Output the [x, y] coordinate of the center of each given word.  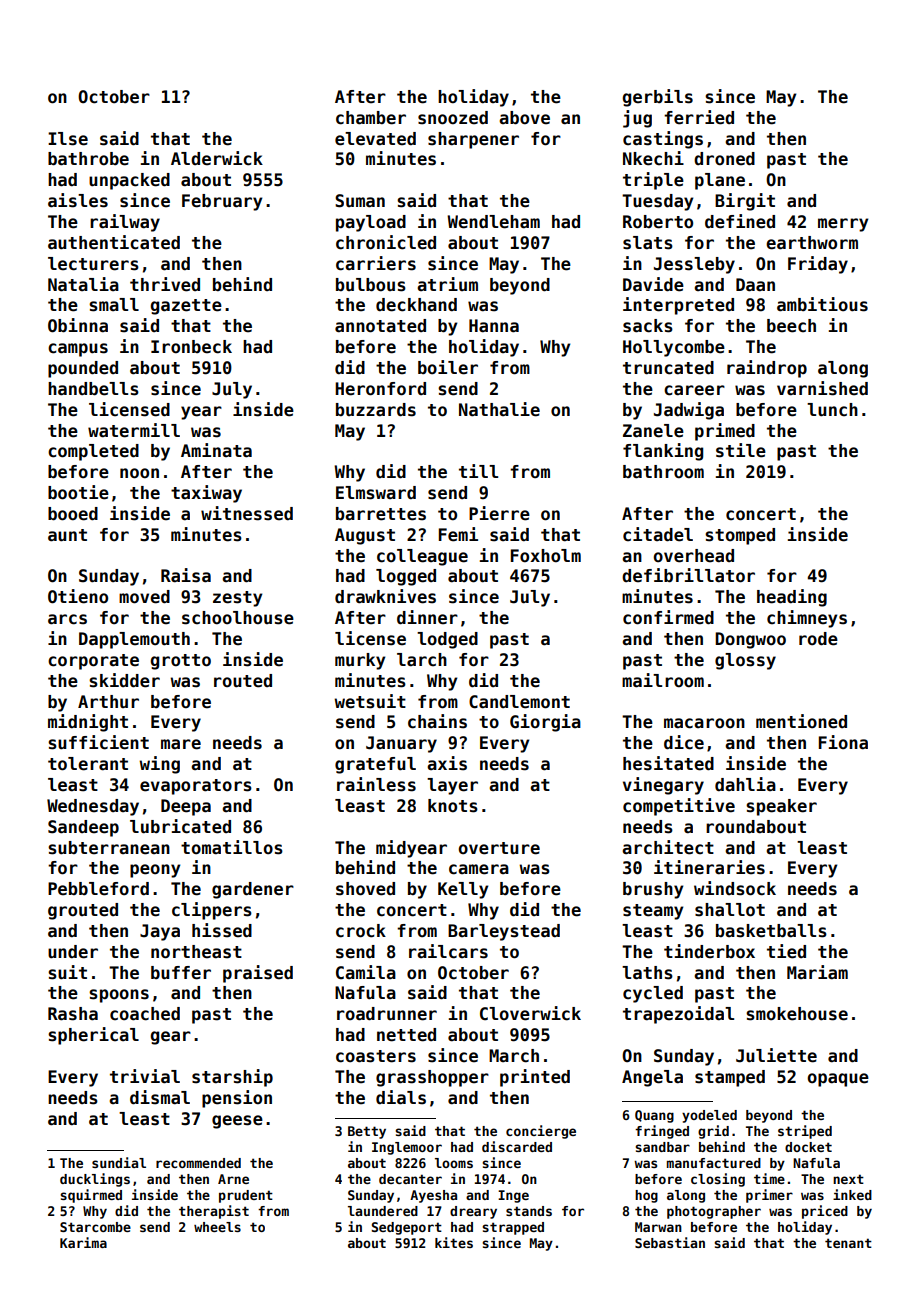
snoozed [453, 118]
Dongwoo [750, 640]
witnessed [247, 513]
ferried [699, 117]
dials [401, 1097]
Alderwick [217, 158]
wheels [217, 1227]
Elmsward [376, 493]
